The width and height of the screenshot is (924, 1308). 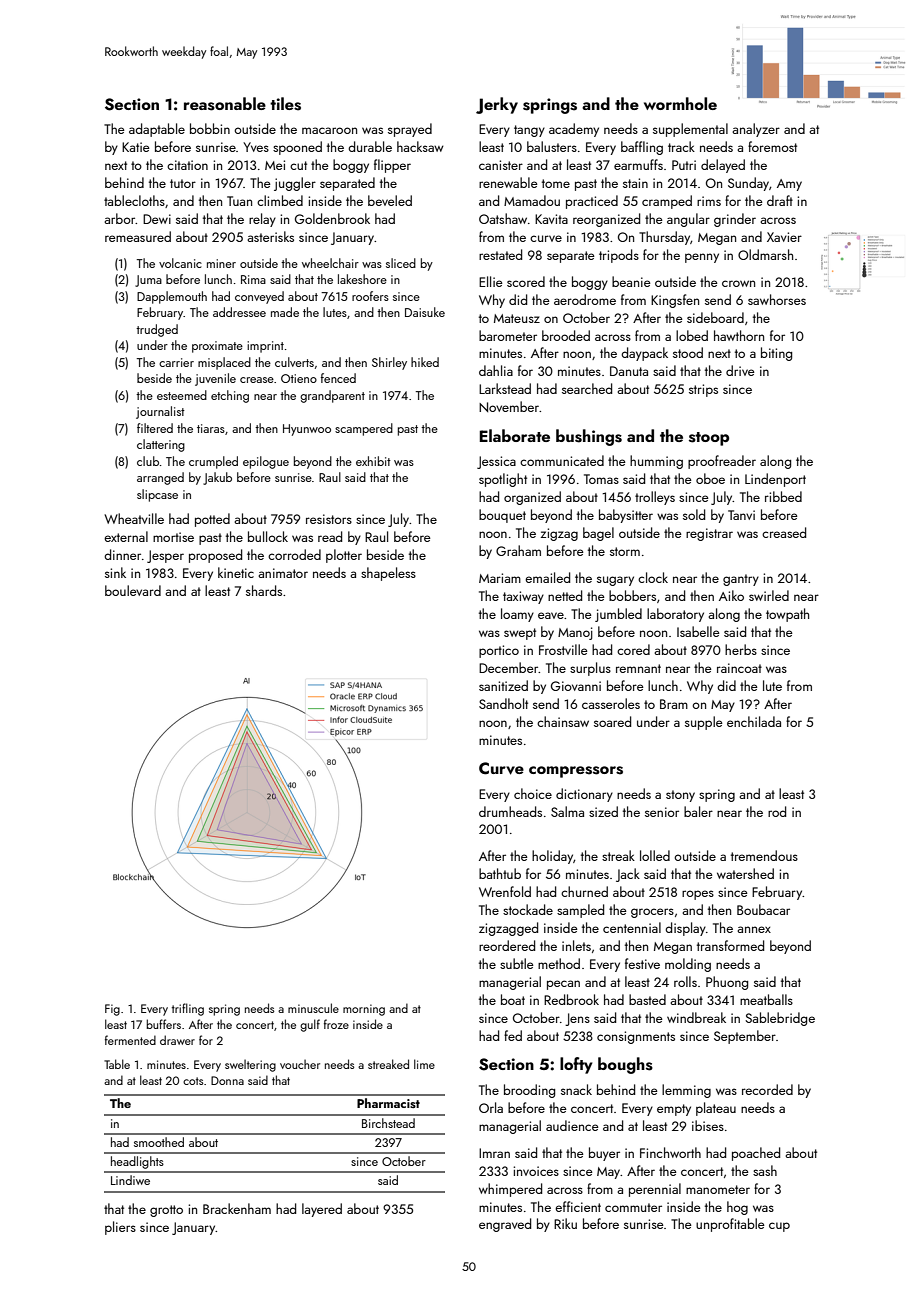 I want to click on pliers, so click(x=120, y=1228).
